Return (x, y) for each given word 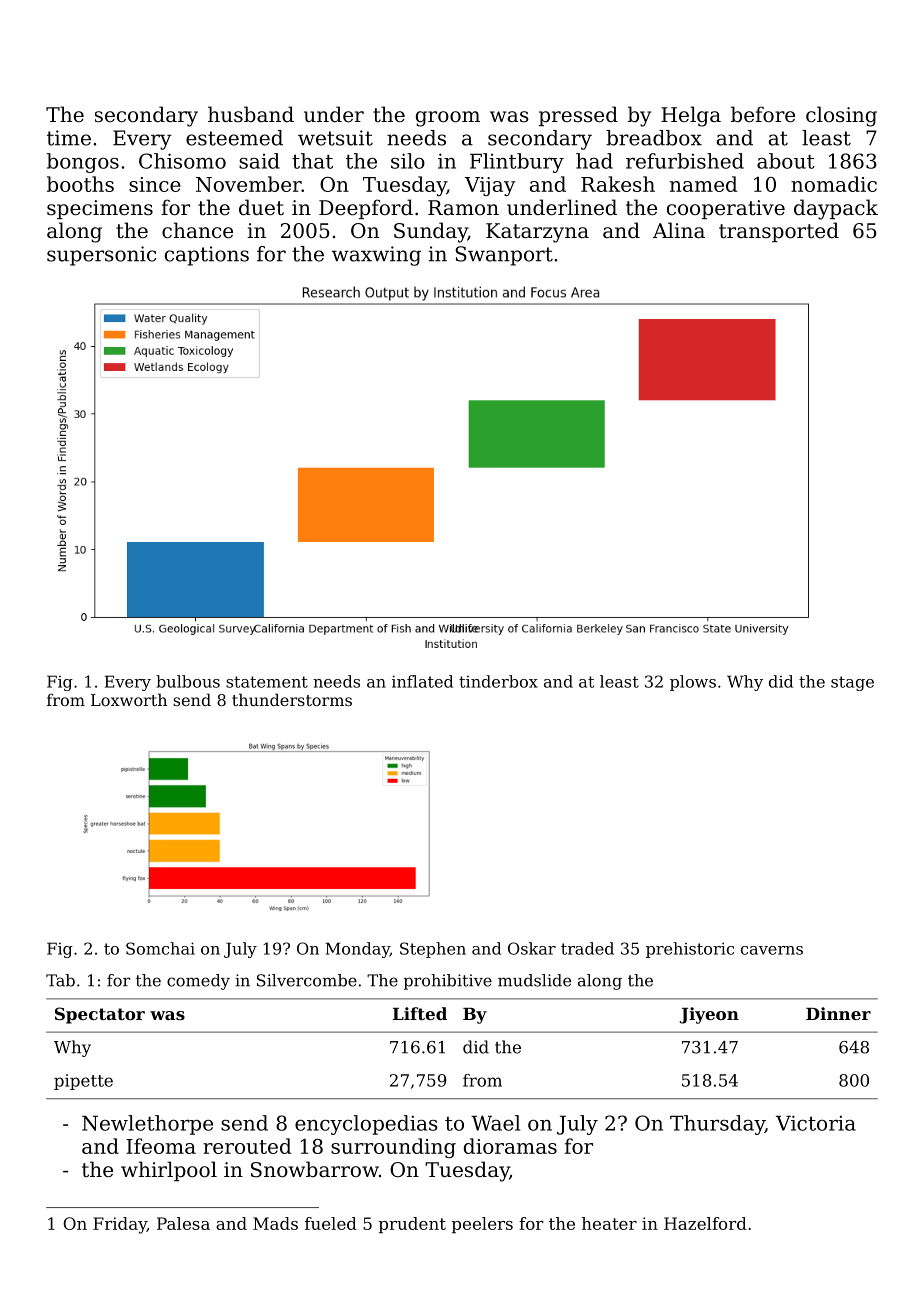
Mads (275, 1223)
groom (448, 119)
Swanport (504, 256)
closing (841, 116)
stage (852, 683)
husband (251, 114)
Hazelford (705, 1223)
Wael (495, 1123)
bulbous (188, 681)
